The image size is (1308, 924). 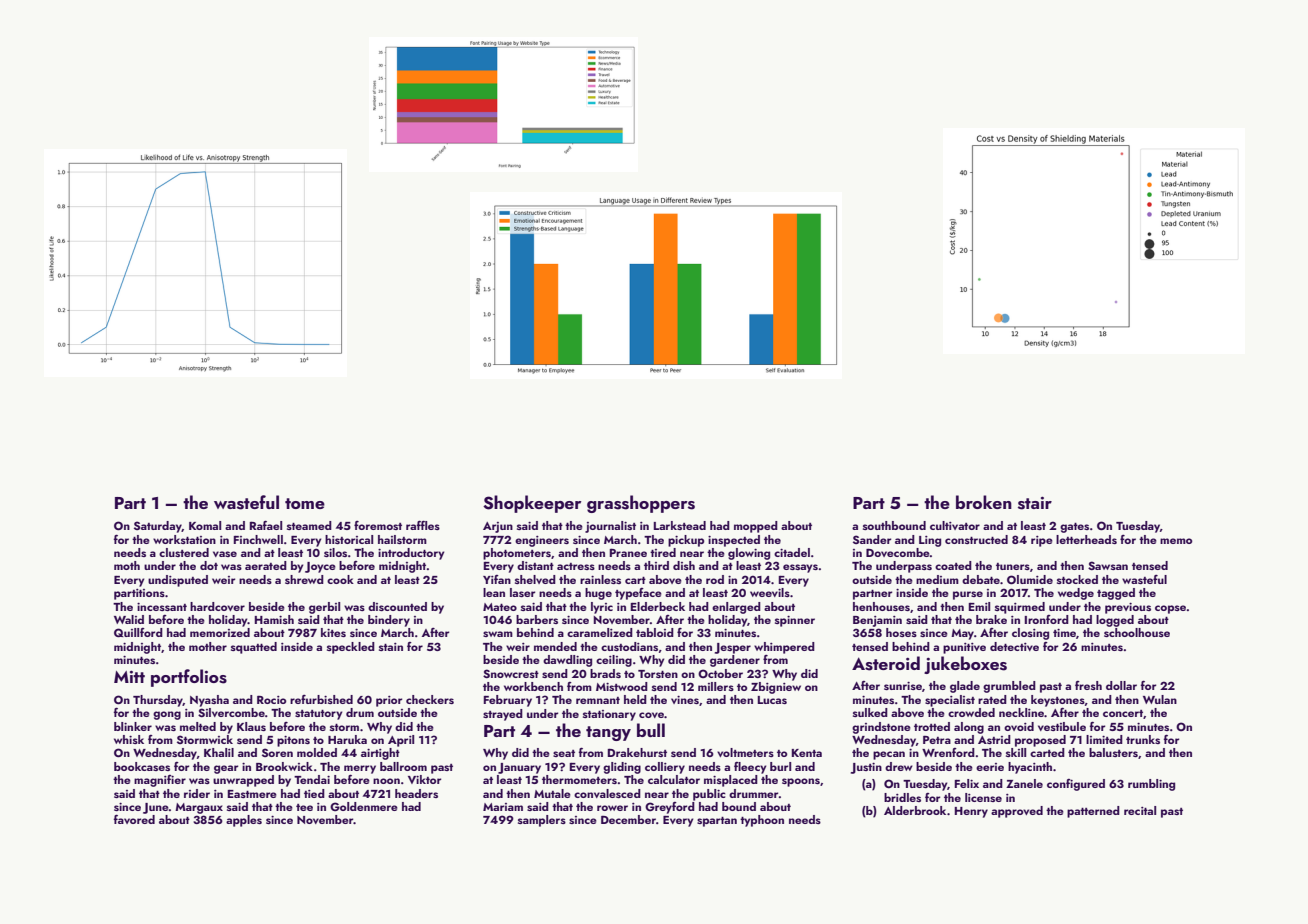 What do you see at coordinates (968, 595) in the document?
I see `purse` at bounding box center [968, 595].
